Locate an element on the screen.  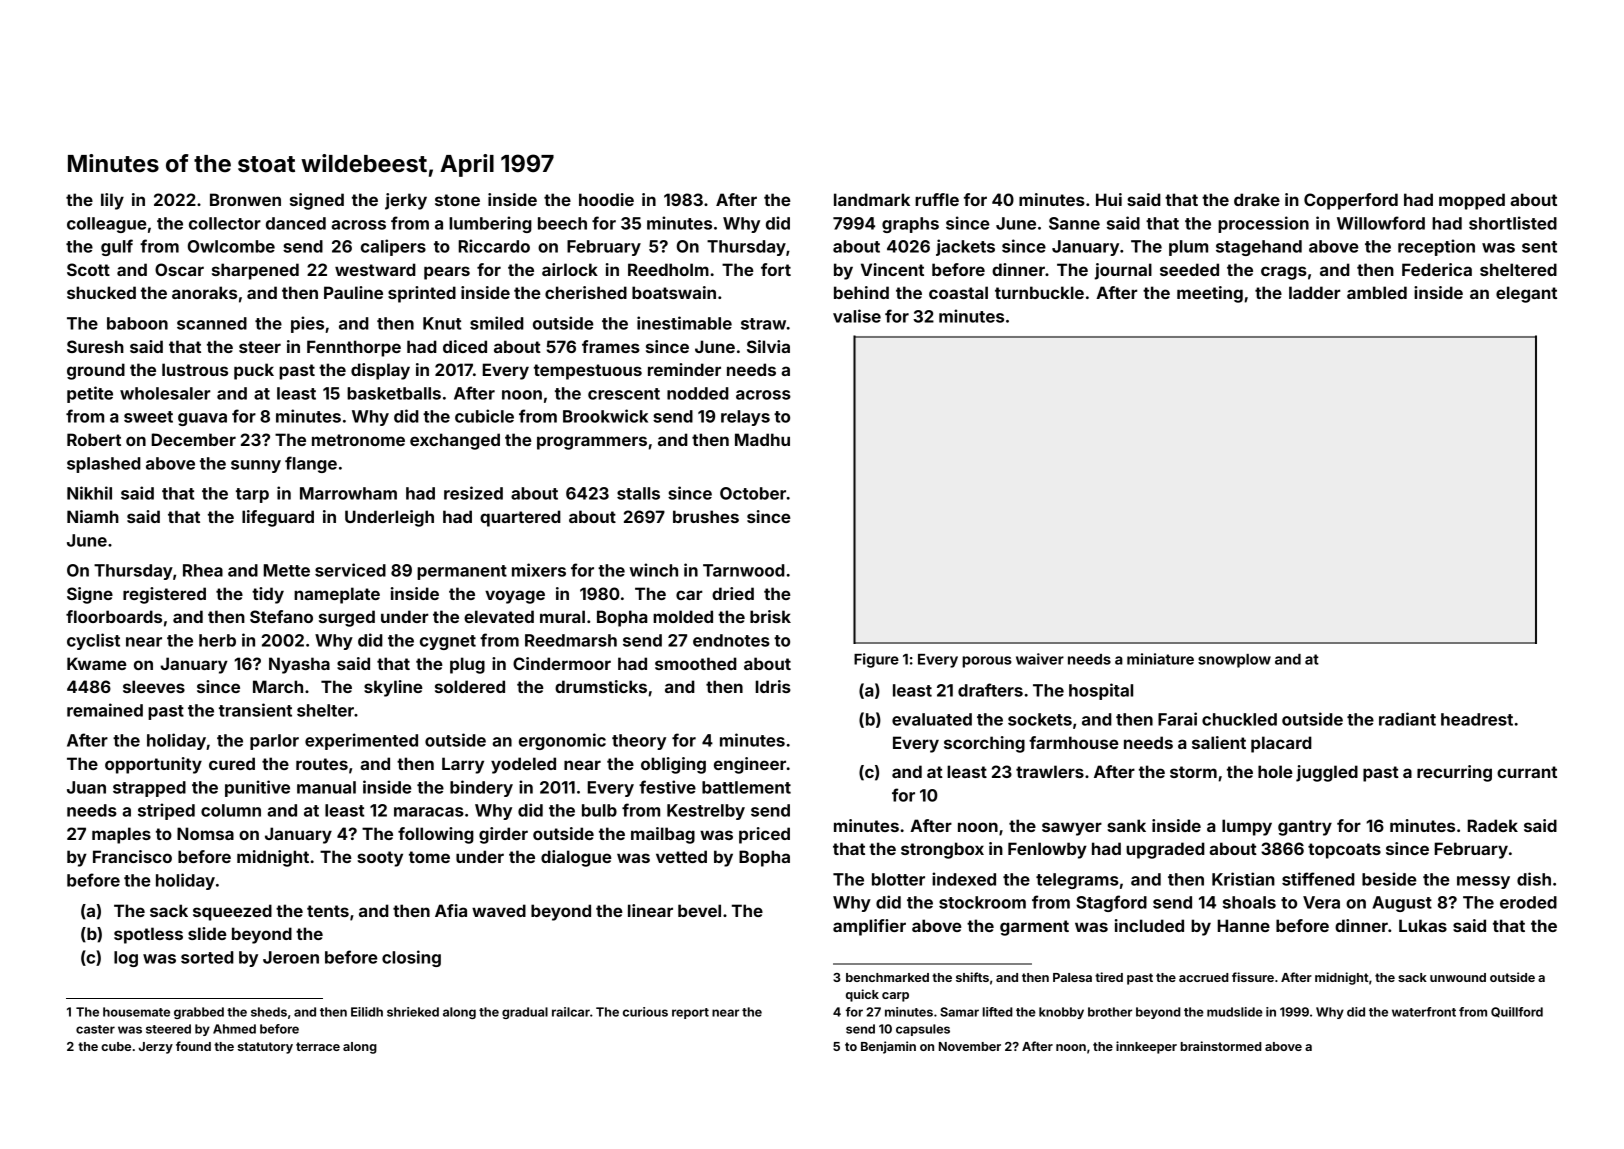
transient is located at coordinates (255, 710).
